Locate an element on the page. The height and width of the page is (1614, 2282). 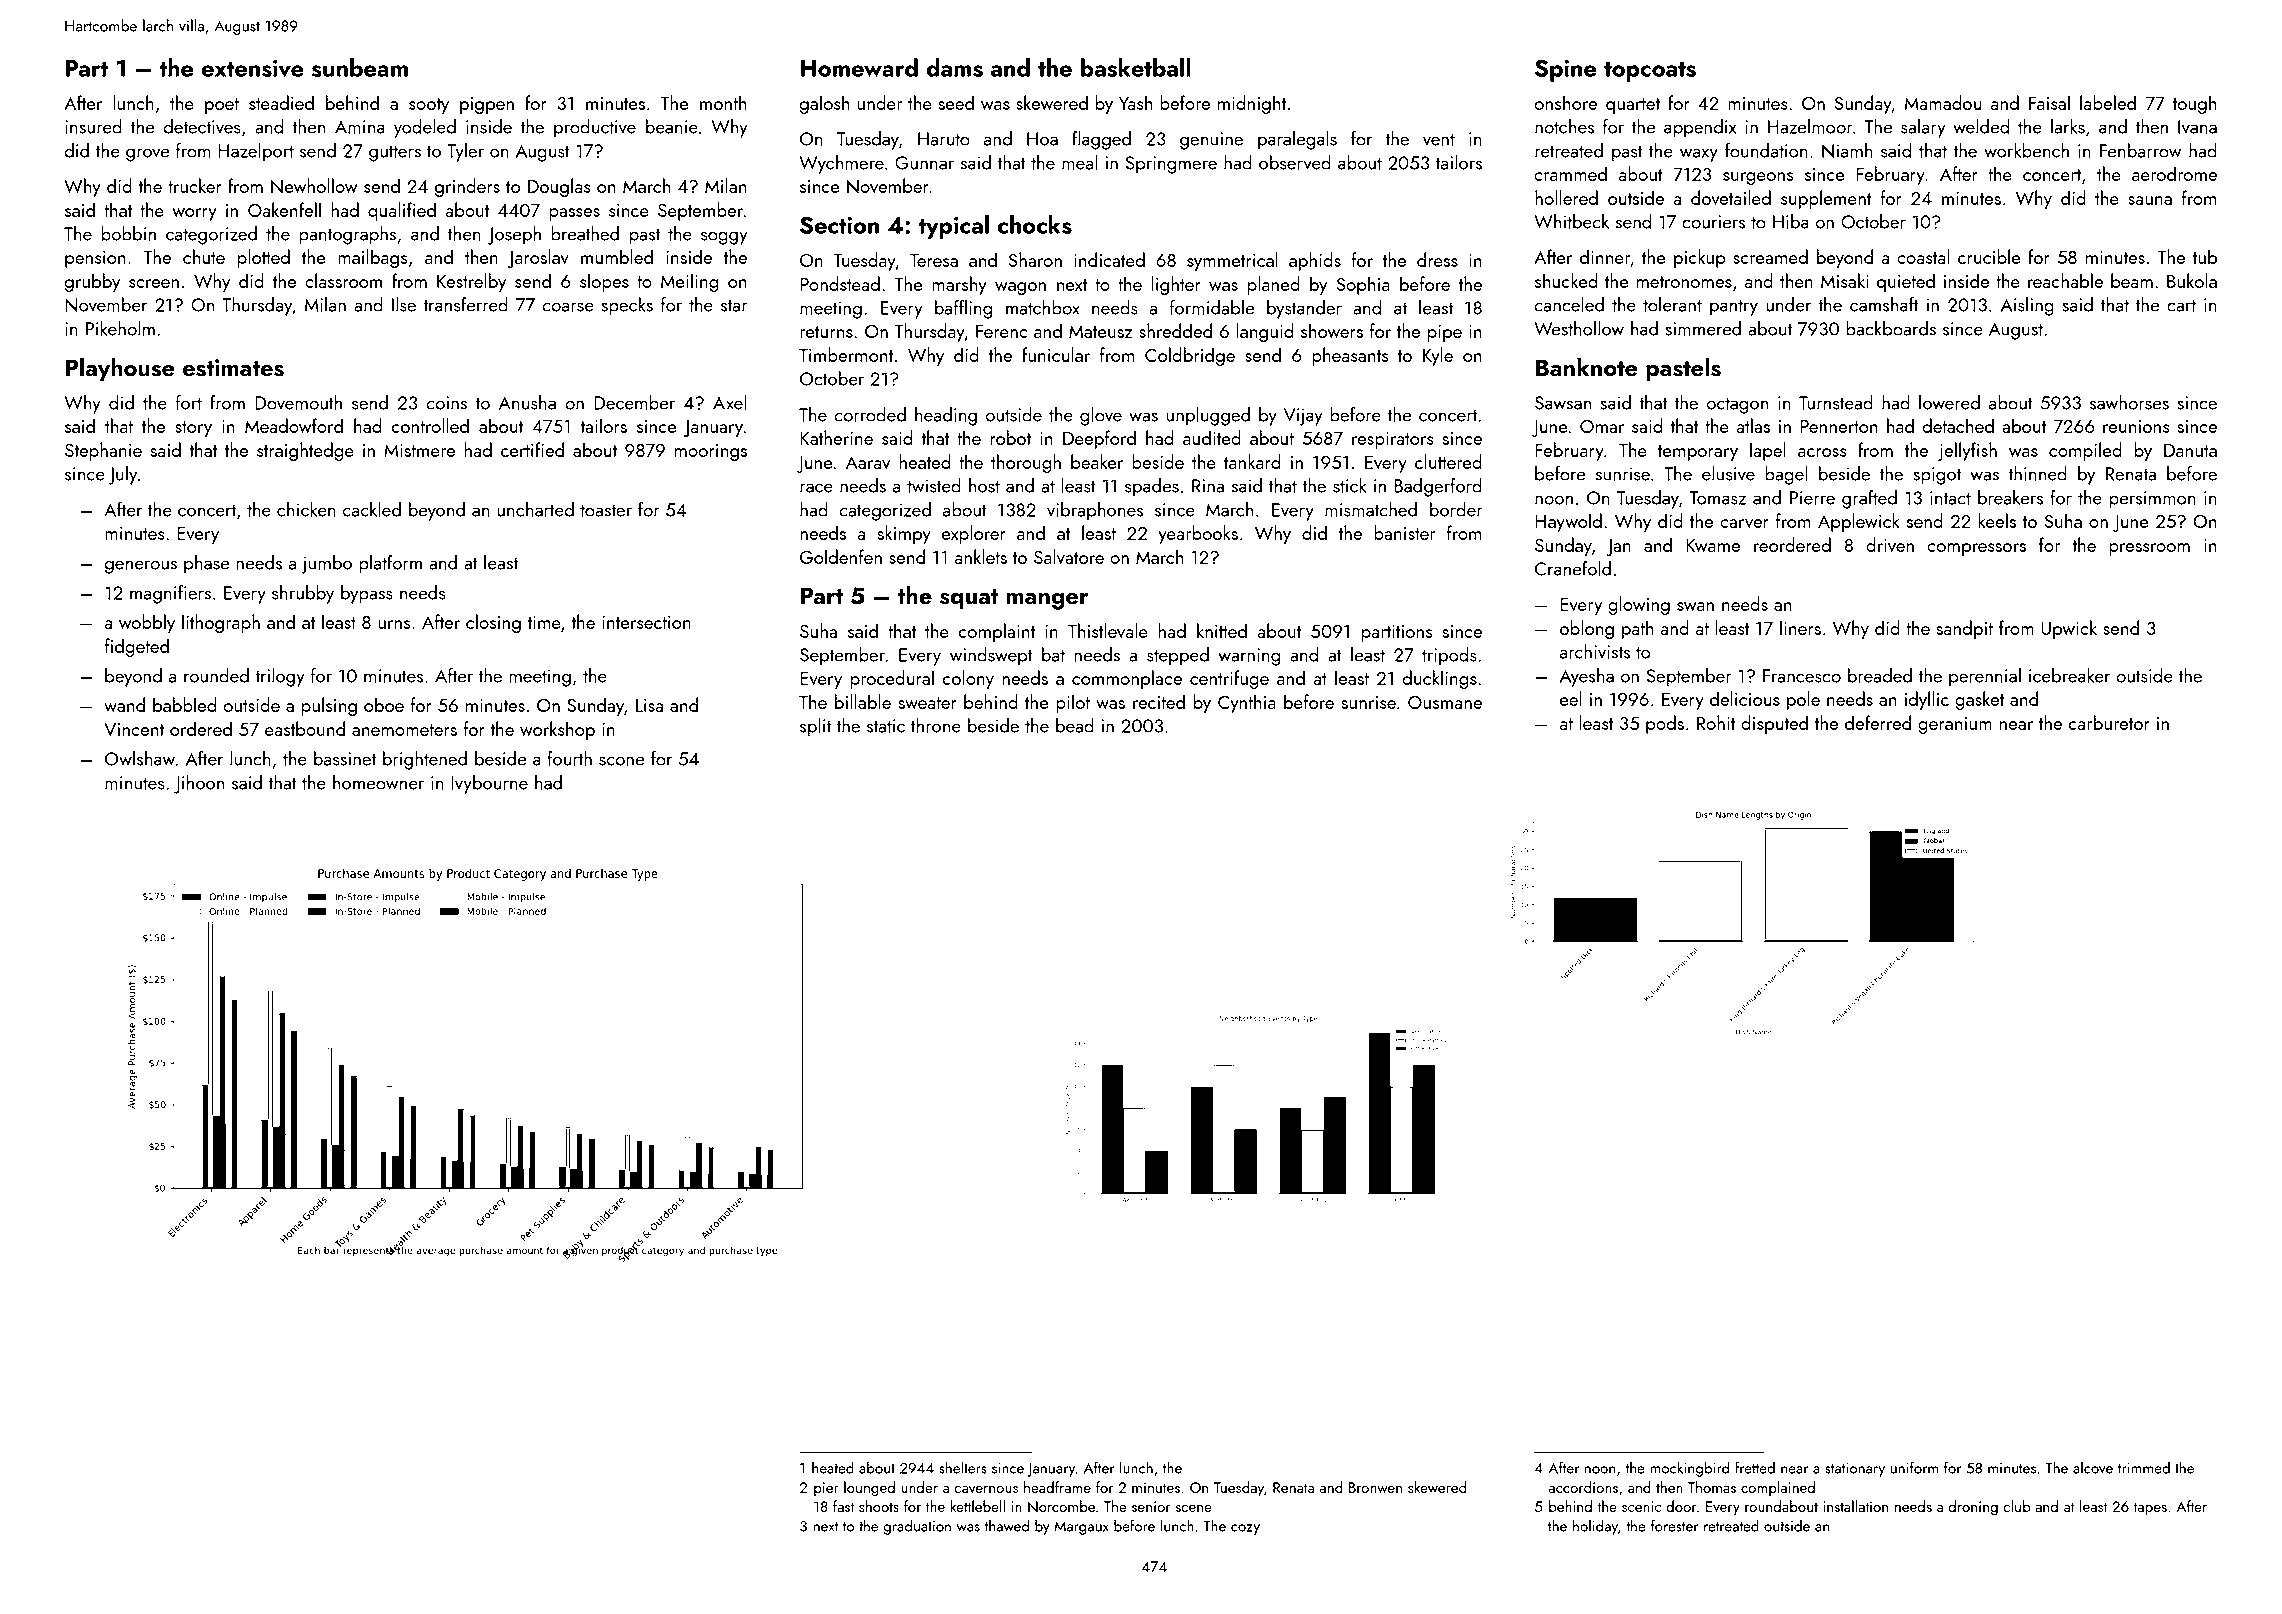
lounged is located at coordinates (869, 1489).
